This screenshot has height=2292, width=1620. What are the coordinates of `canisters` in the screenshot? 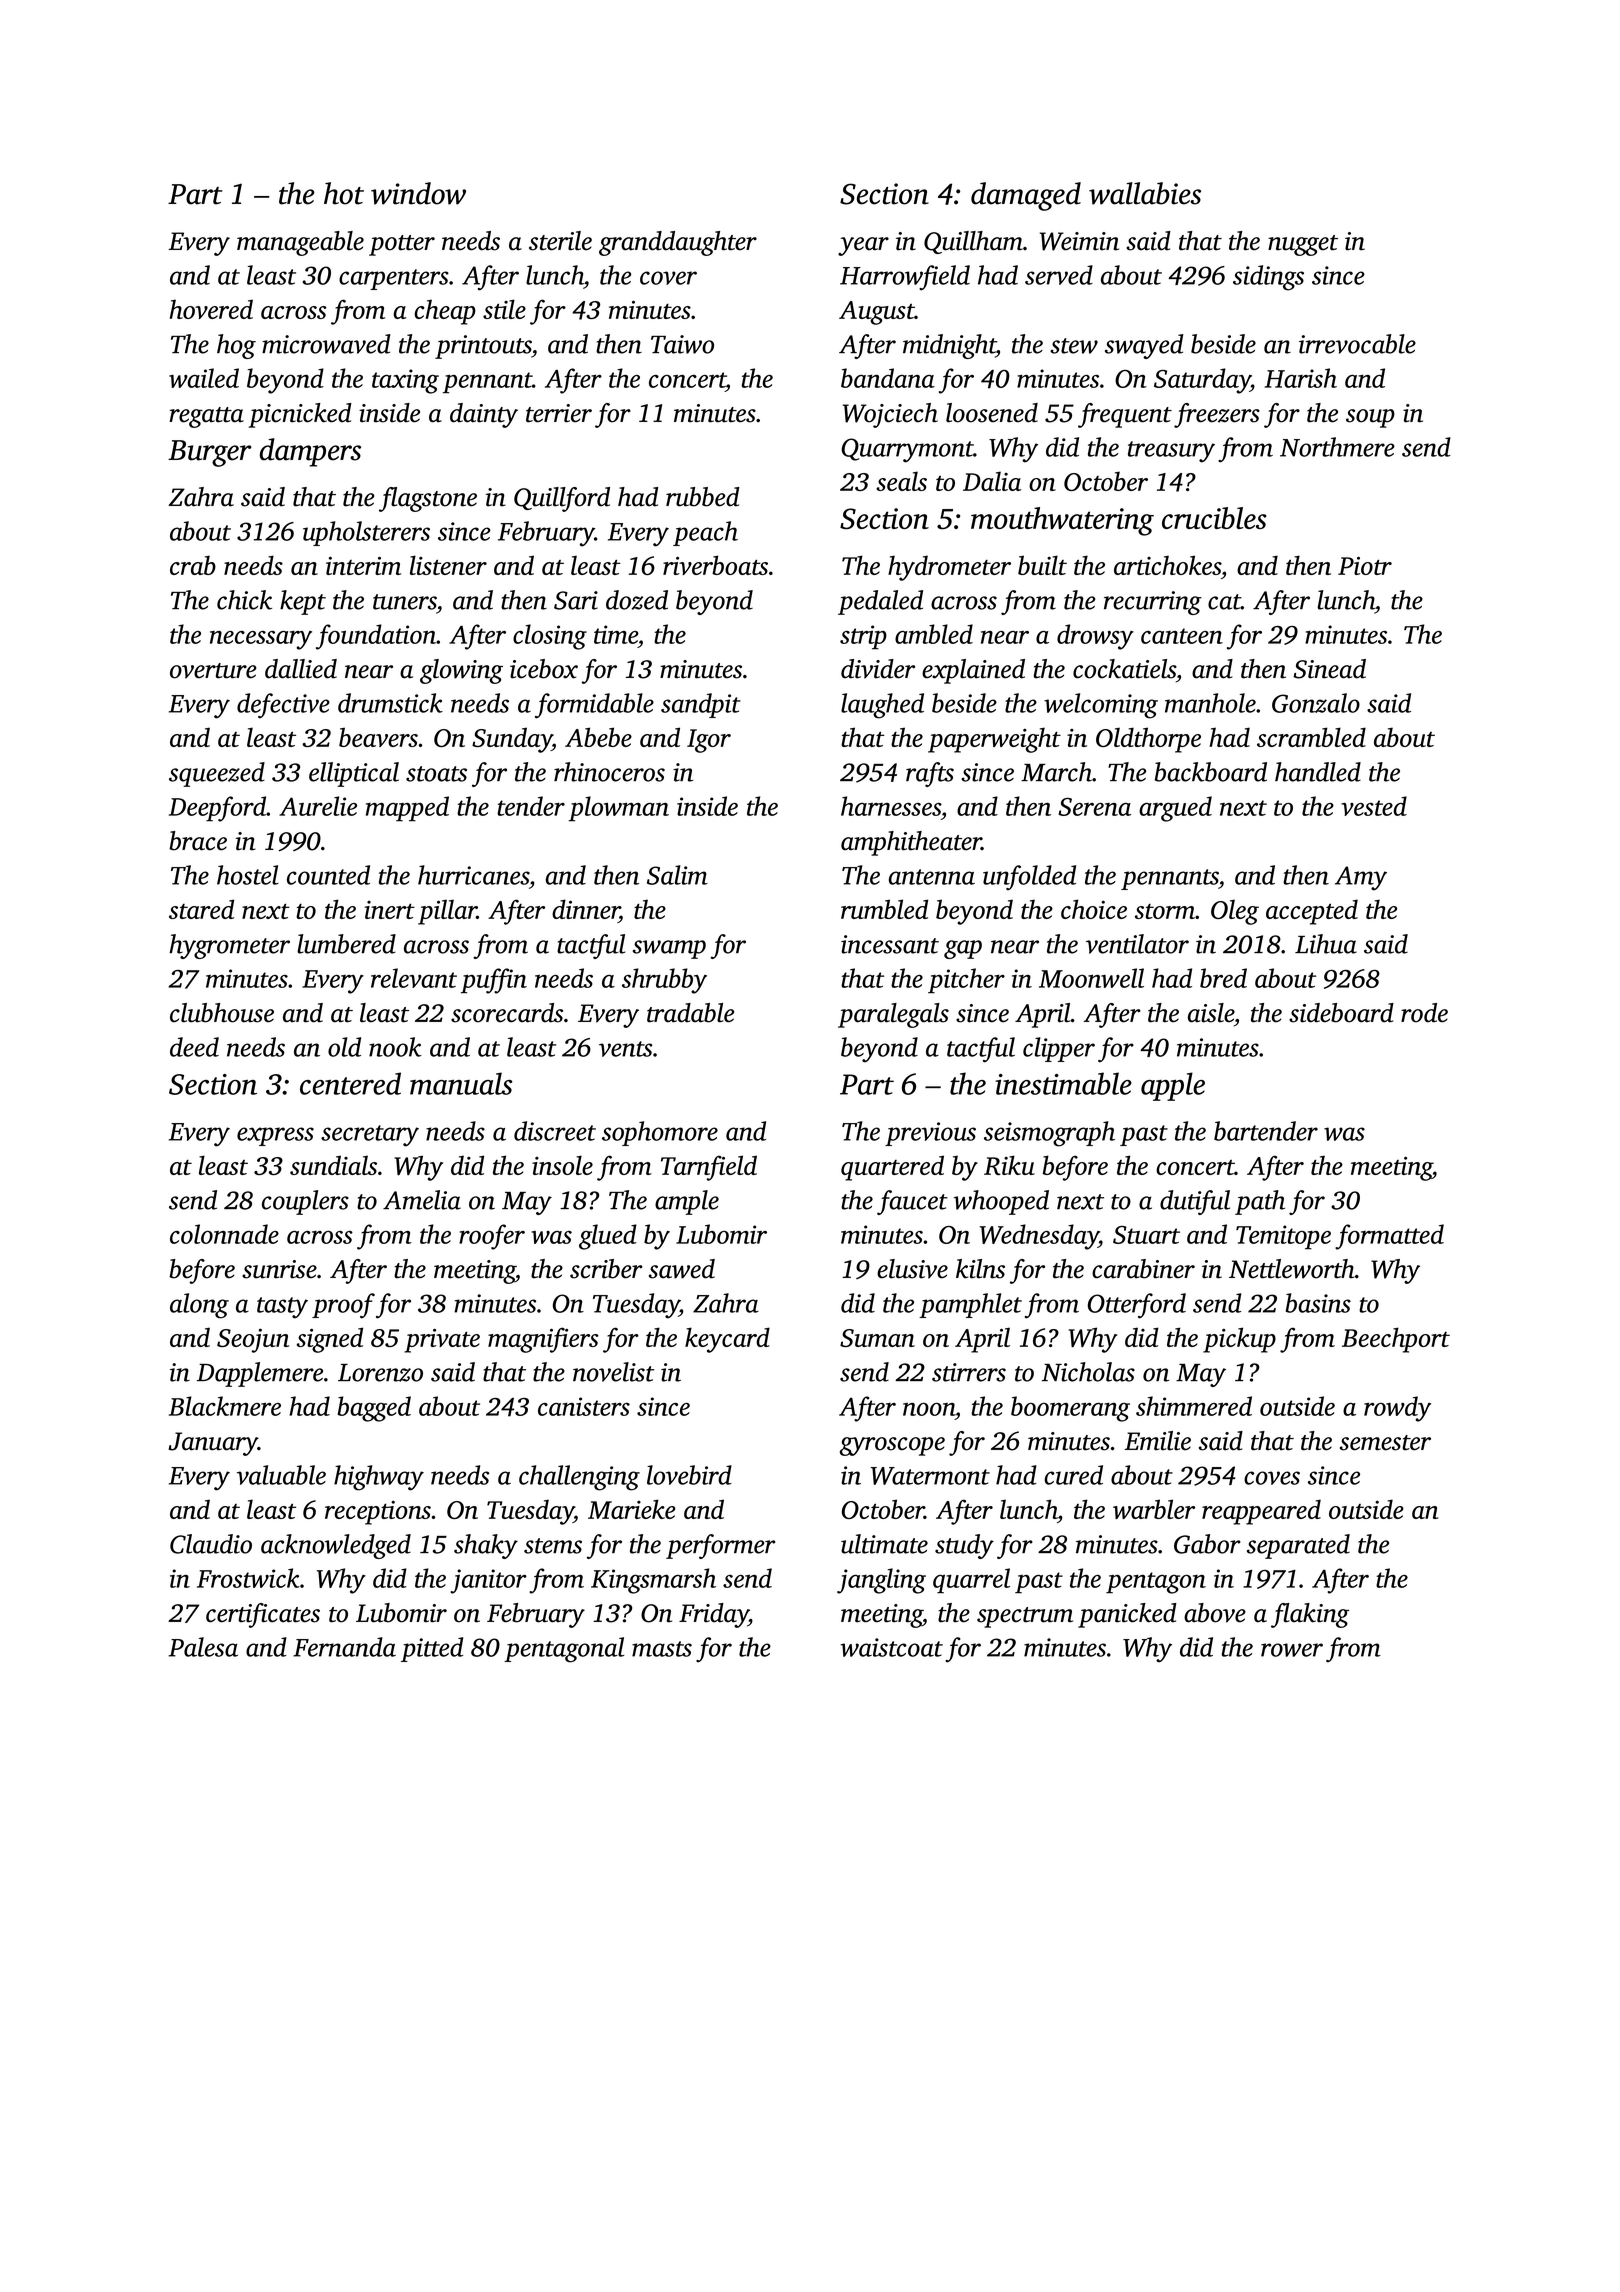 It's located at (584, 1406).
